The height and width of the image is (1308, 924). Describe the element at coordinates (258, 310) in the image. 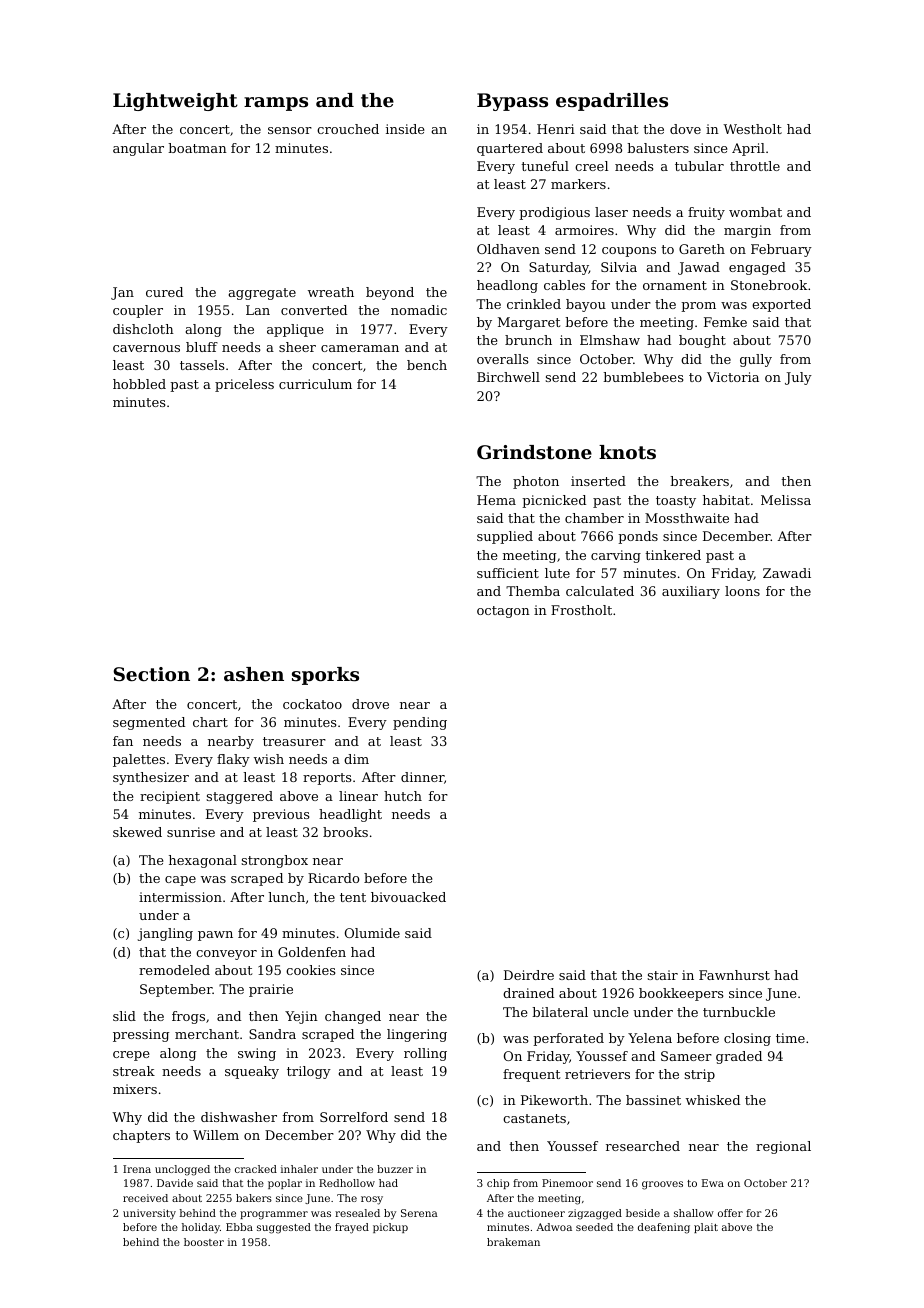

I see `Lan` at that location.
